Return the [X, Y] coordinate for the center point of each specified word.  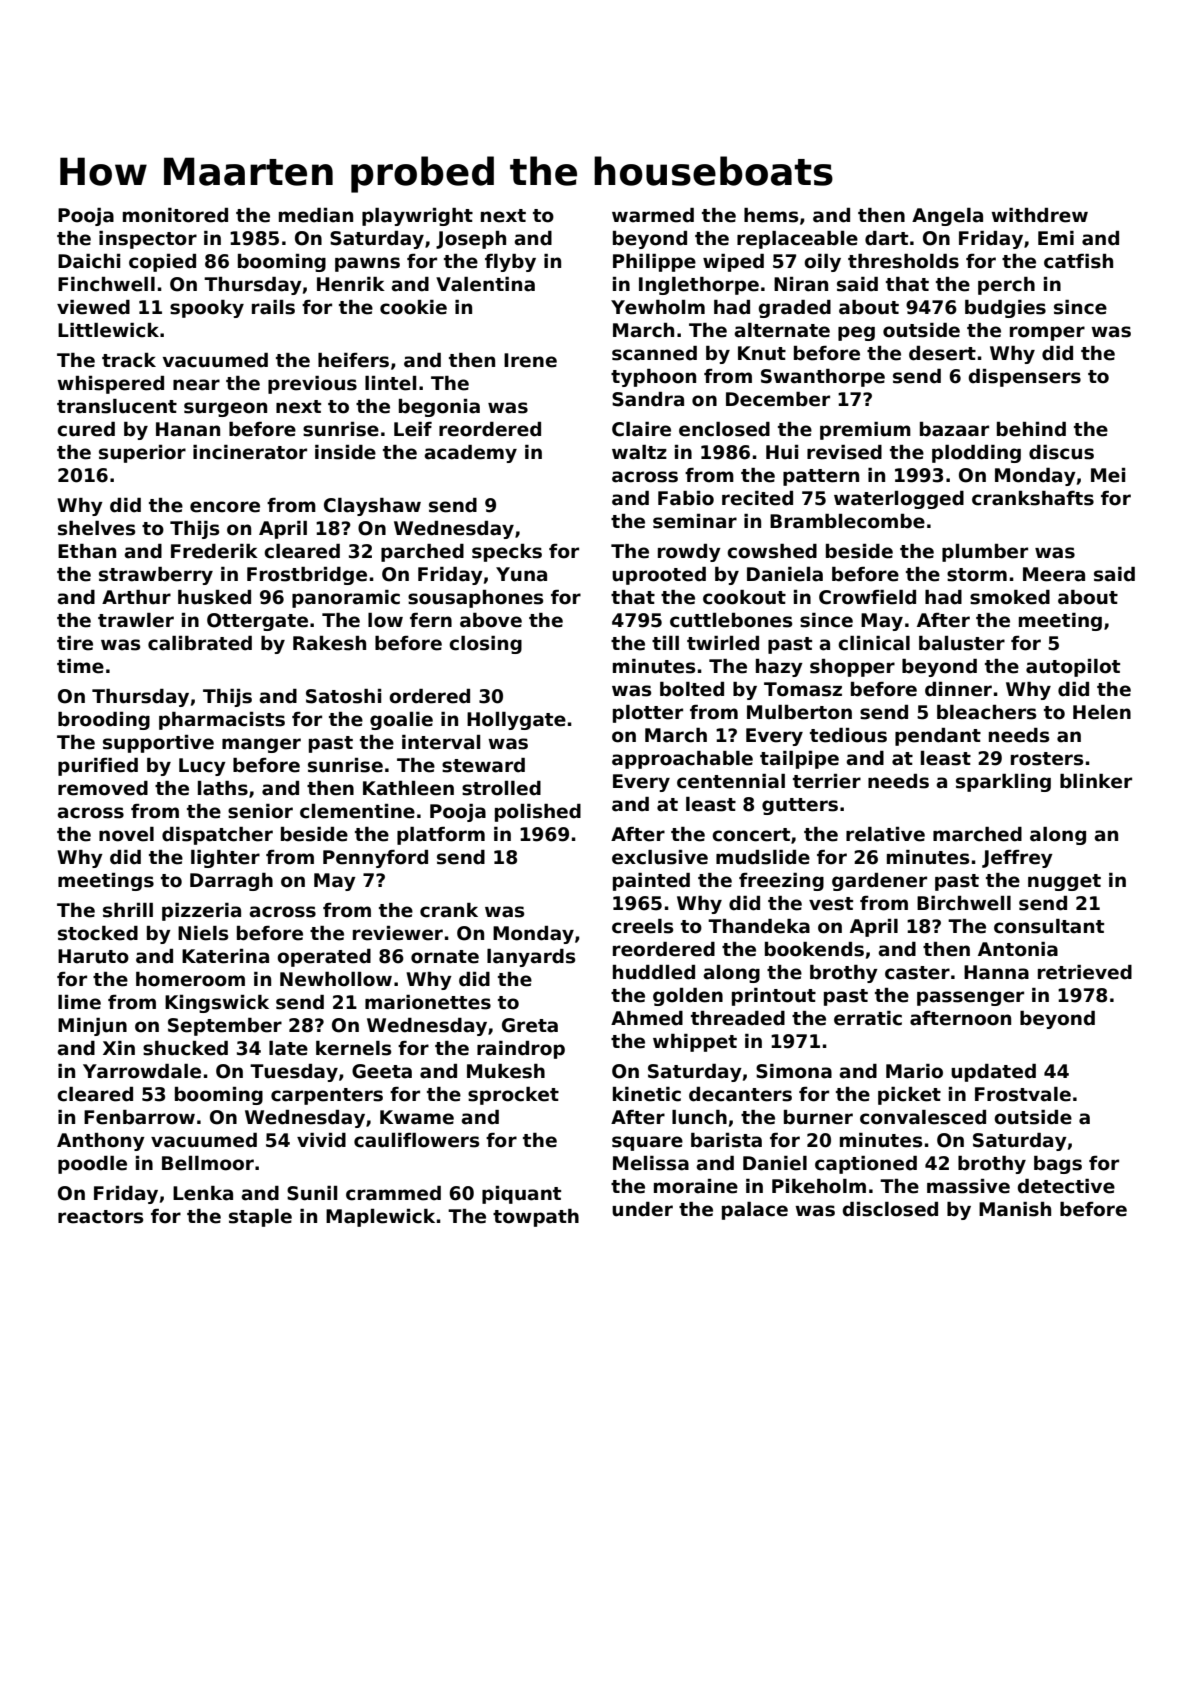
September [225, 1027]
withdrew [1039, 215]
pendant [938, 737]
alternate [782, 330]
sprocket [513, 1096]
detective [1066, 1186]
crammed [393, 1193]
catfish [1078, 261]
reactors [100, 1217]
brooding [104, 721]
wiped [733, 263]
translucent [117, 406]
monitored [175, 215]
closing [485, 645]
